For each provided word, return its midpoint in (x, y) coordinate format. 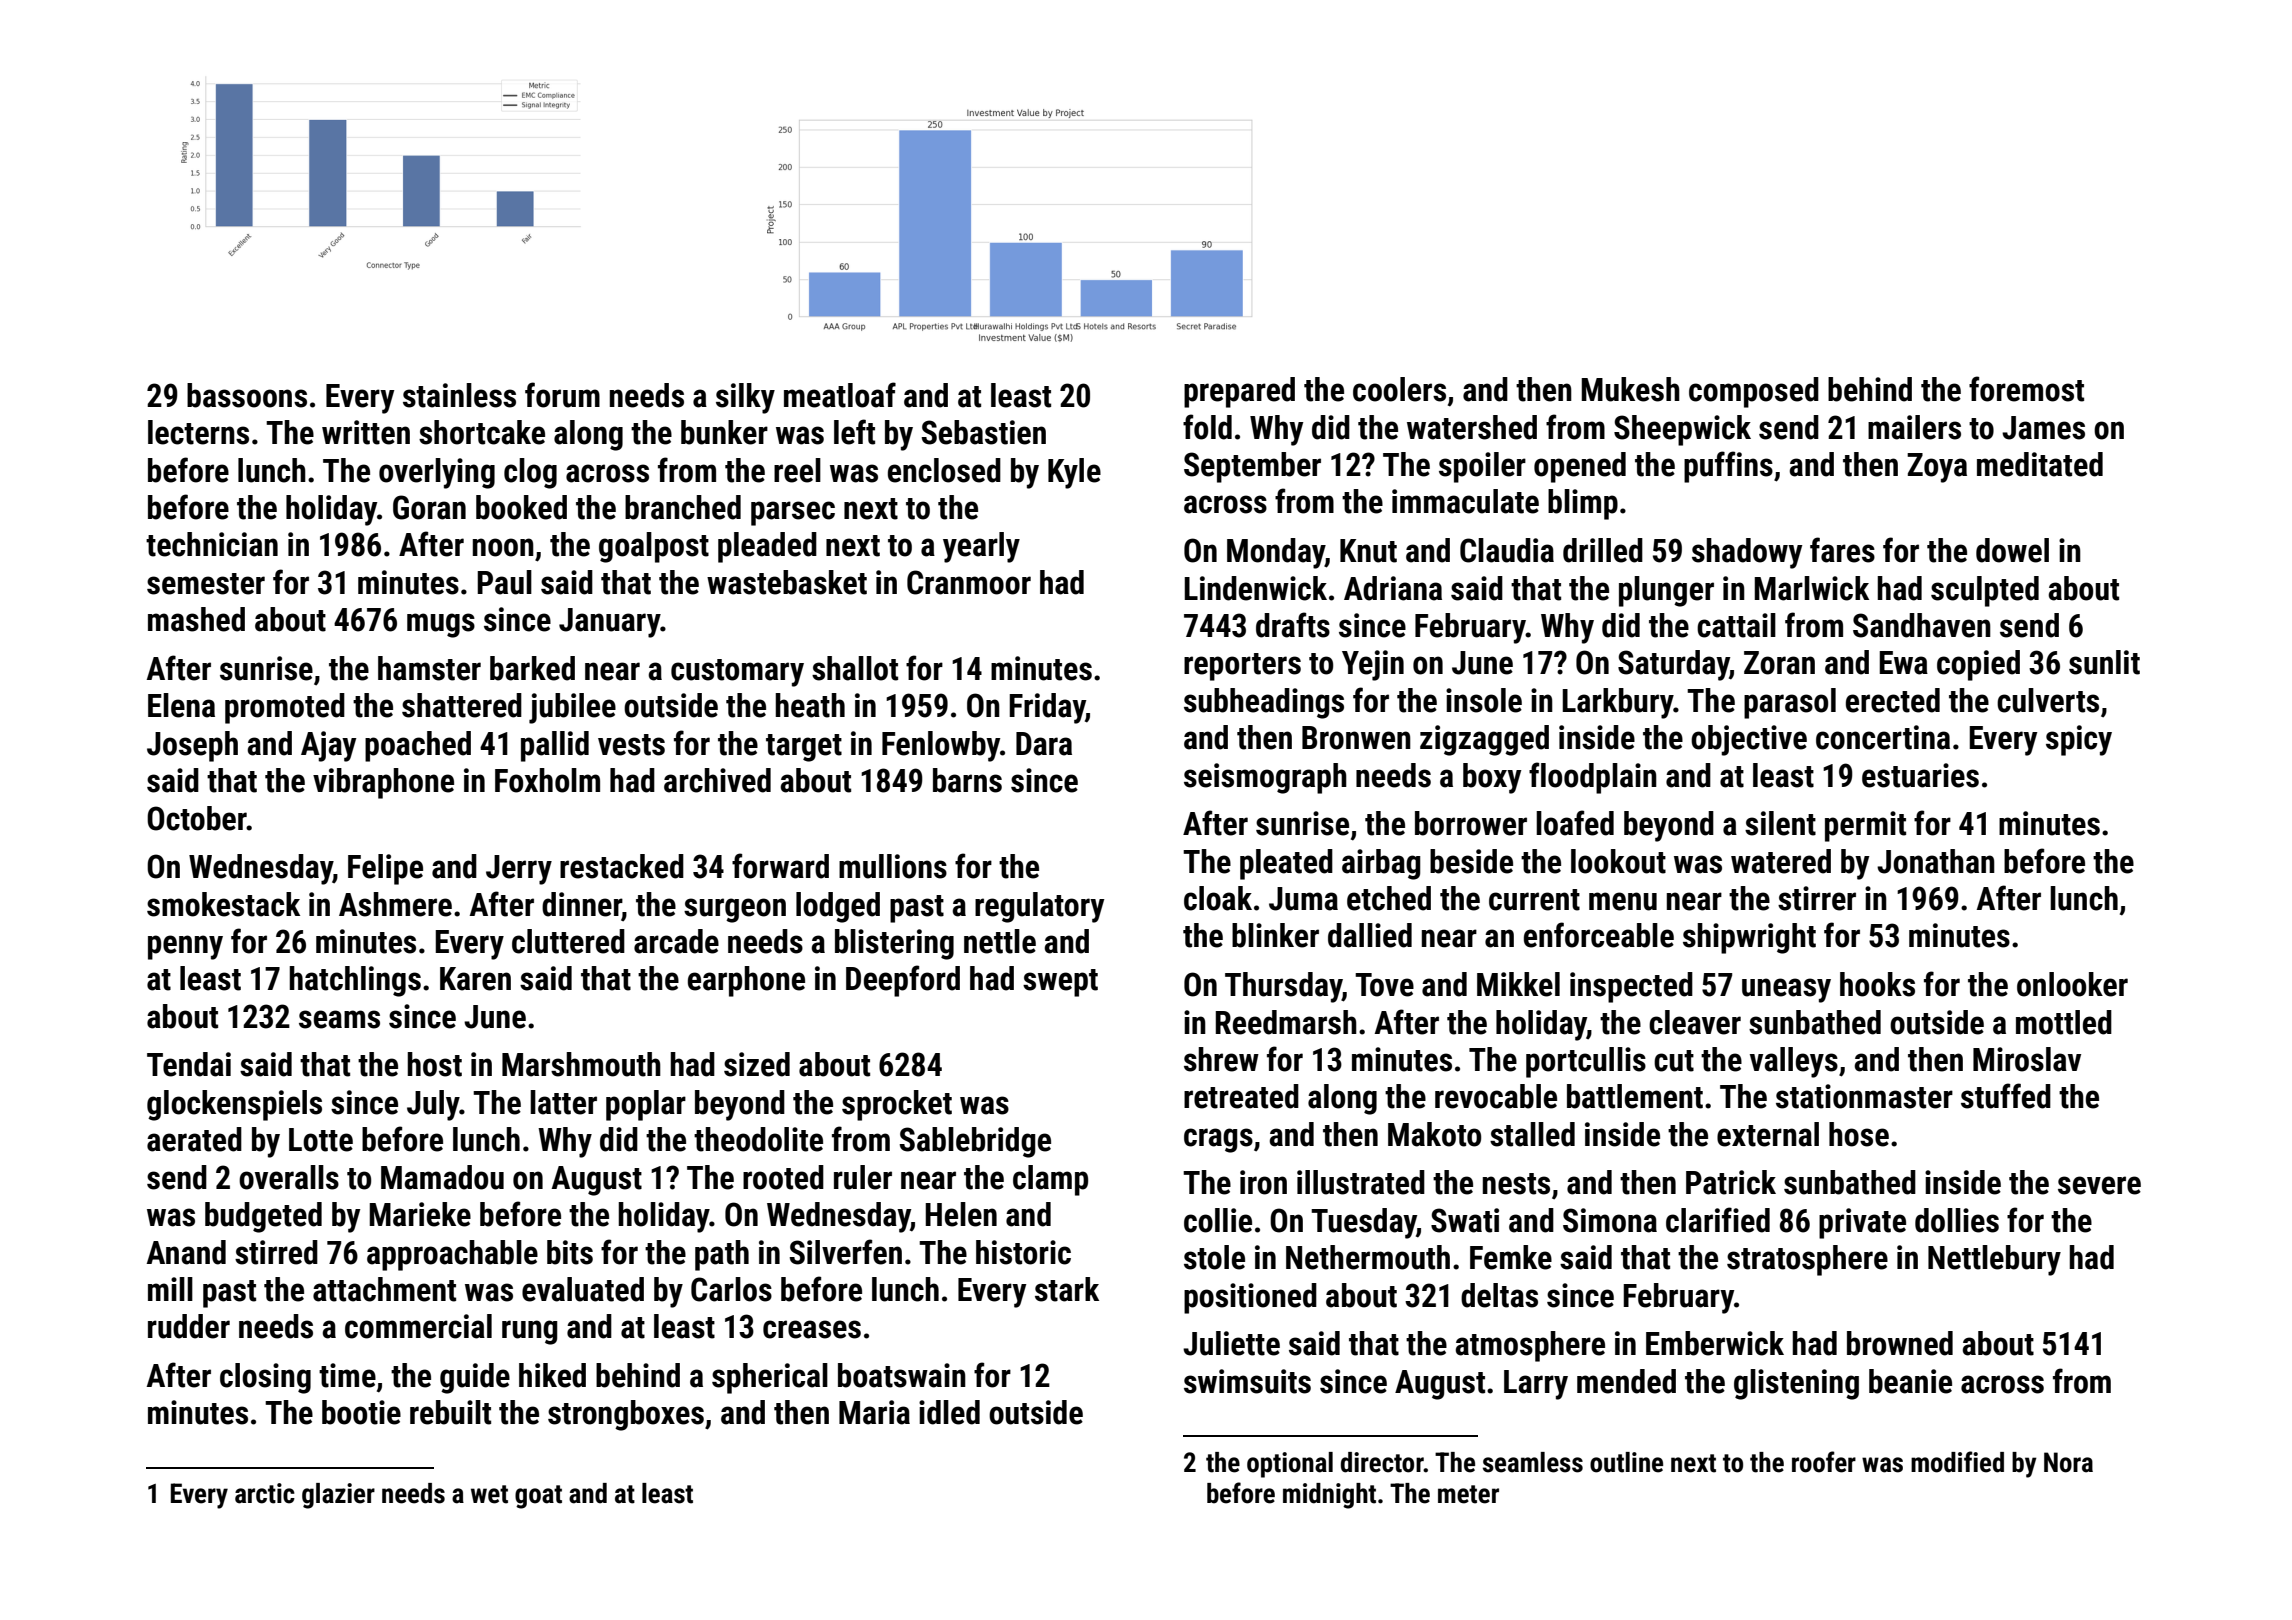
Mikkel (1518, 984)
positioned (1250, 1298)
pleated (1286, 864)
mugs (441, 625)
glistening (1796, 1384)
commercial (418, 1326)
